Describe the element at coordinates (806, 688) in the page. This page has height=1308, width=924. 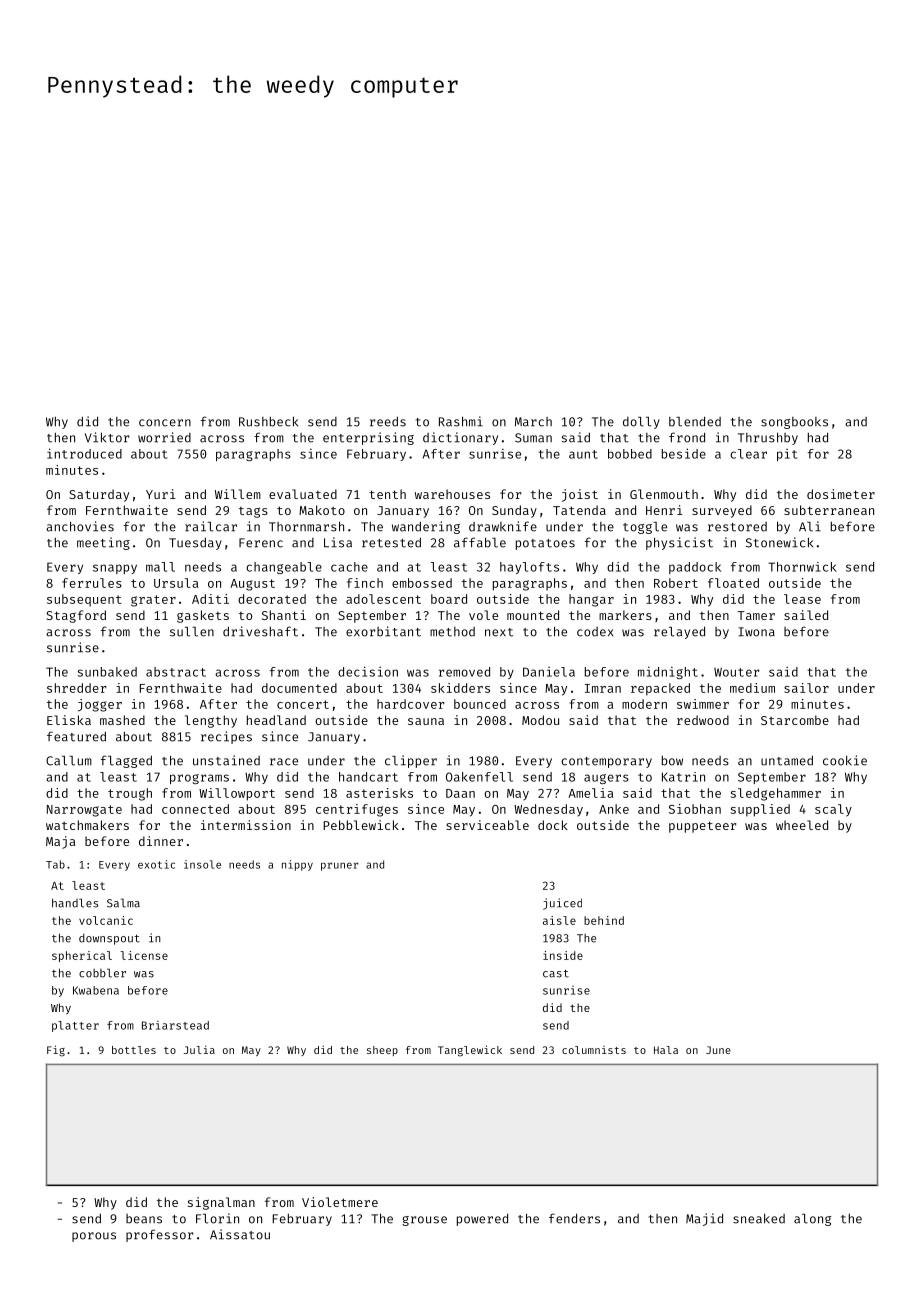
I see `sailor` at that location.
